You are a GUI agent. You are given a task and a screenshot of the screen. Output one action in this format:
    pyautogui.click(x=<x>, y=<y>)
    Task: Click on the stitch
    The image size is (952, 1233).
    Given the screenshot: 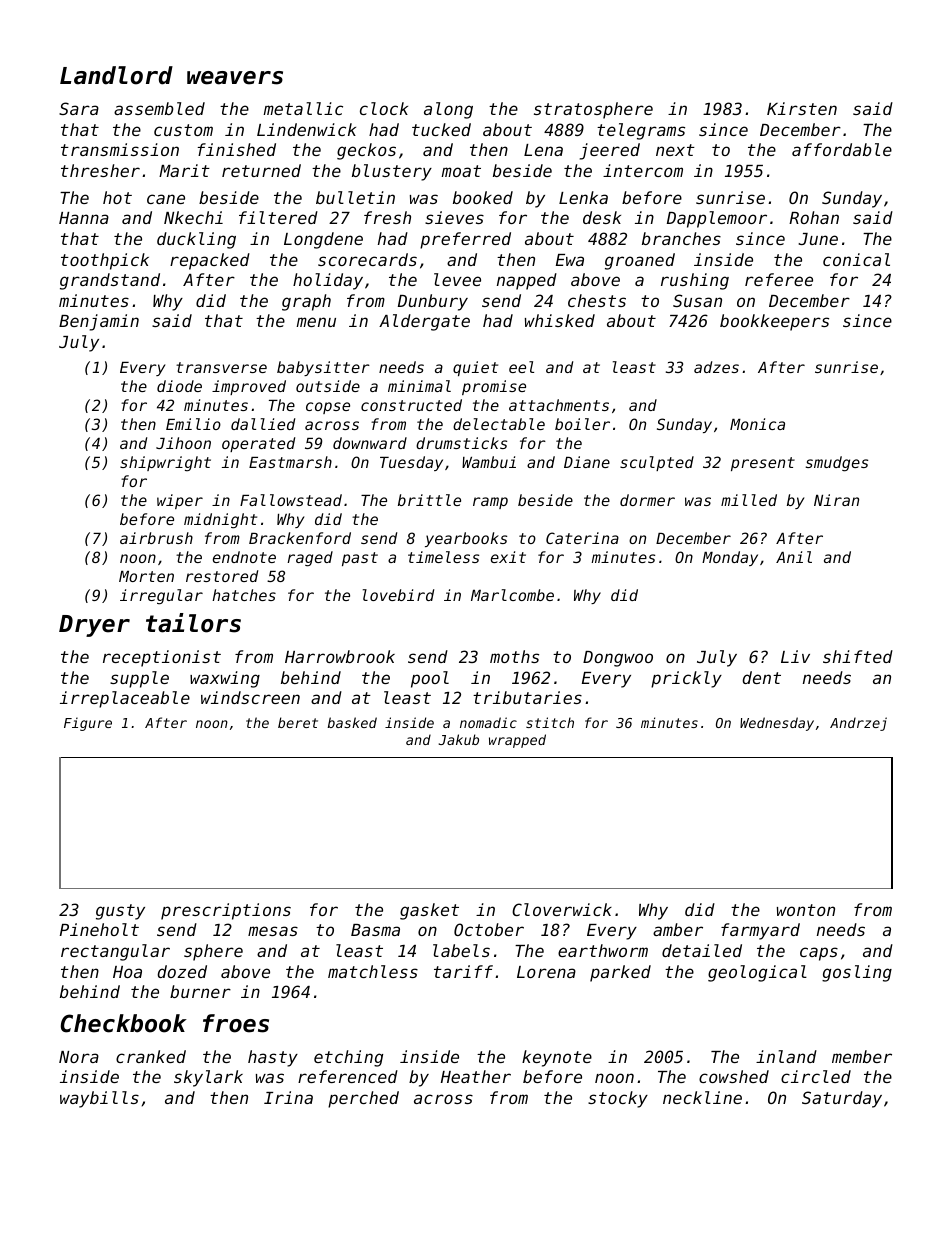 What is the action you would take?
    pyautogui.click(x=550, y=722)
